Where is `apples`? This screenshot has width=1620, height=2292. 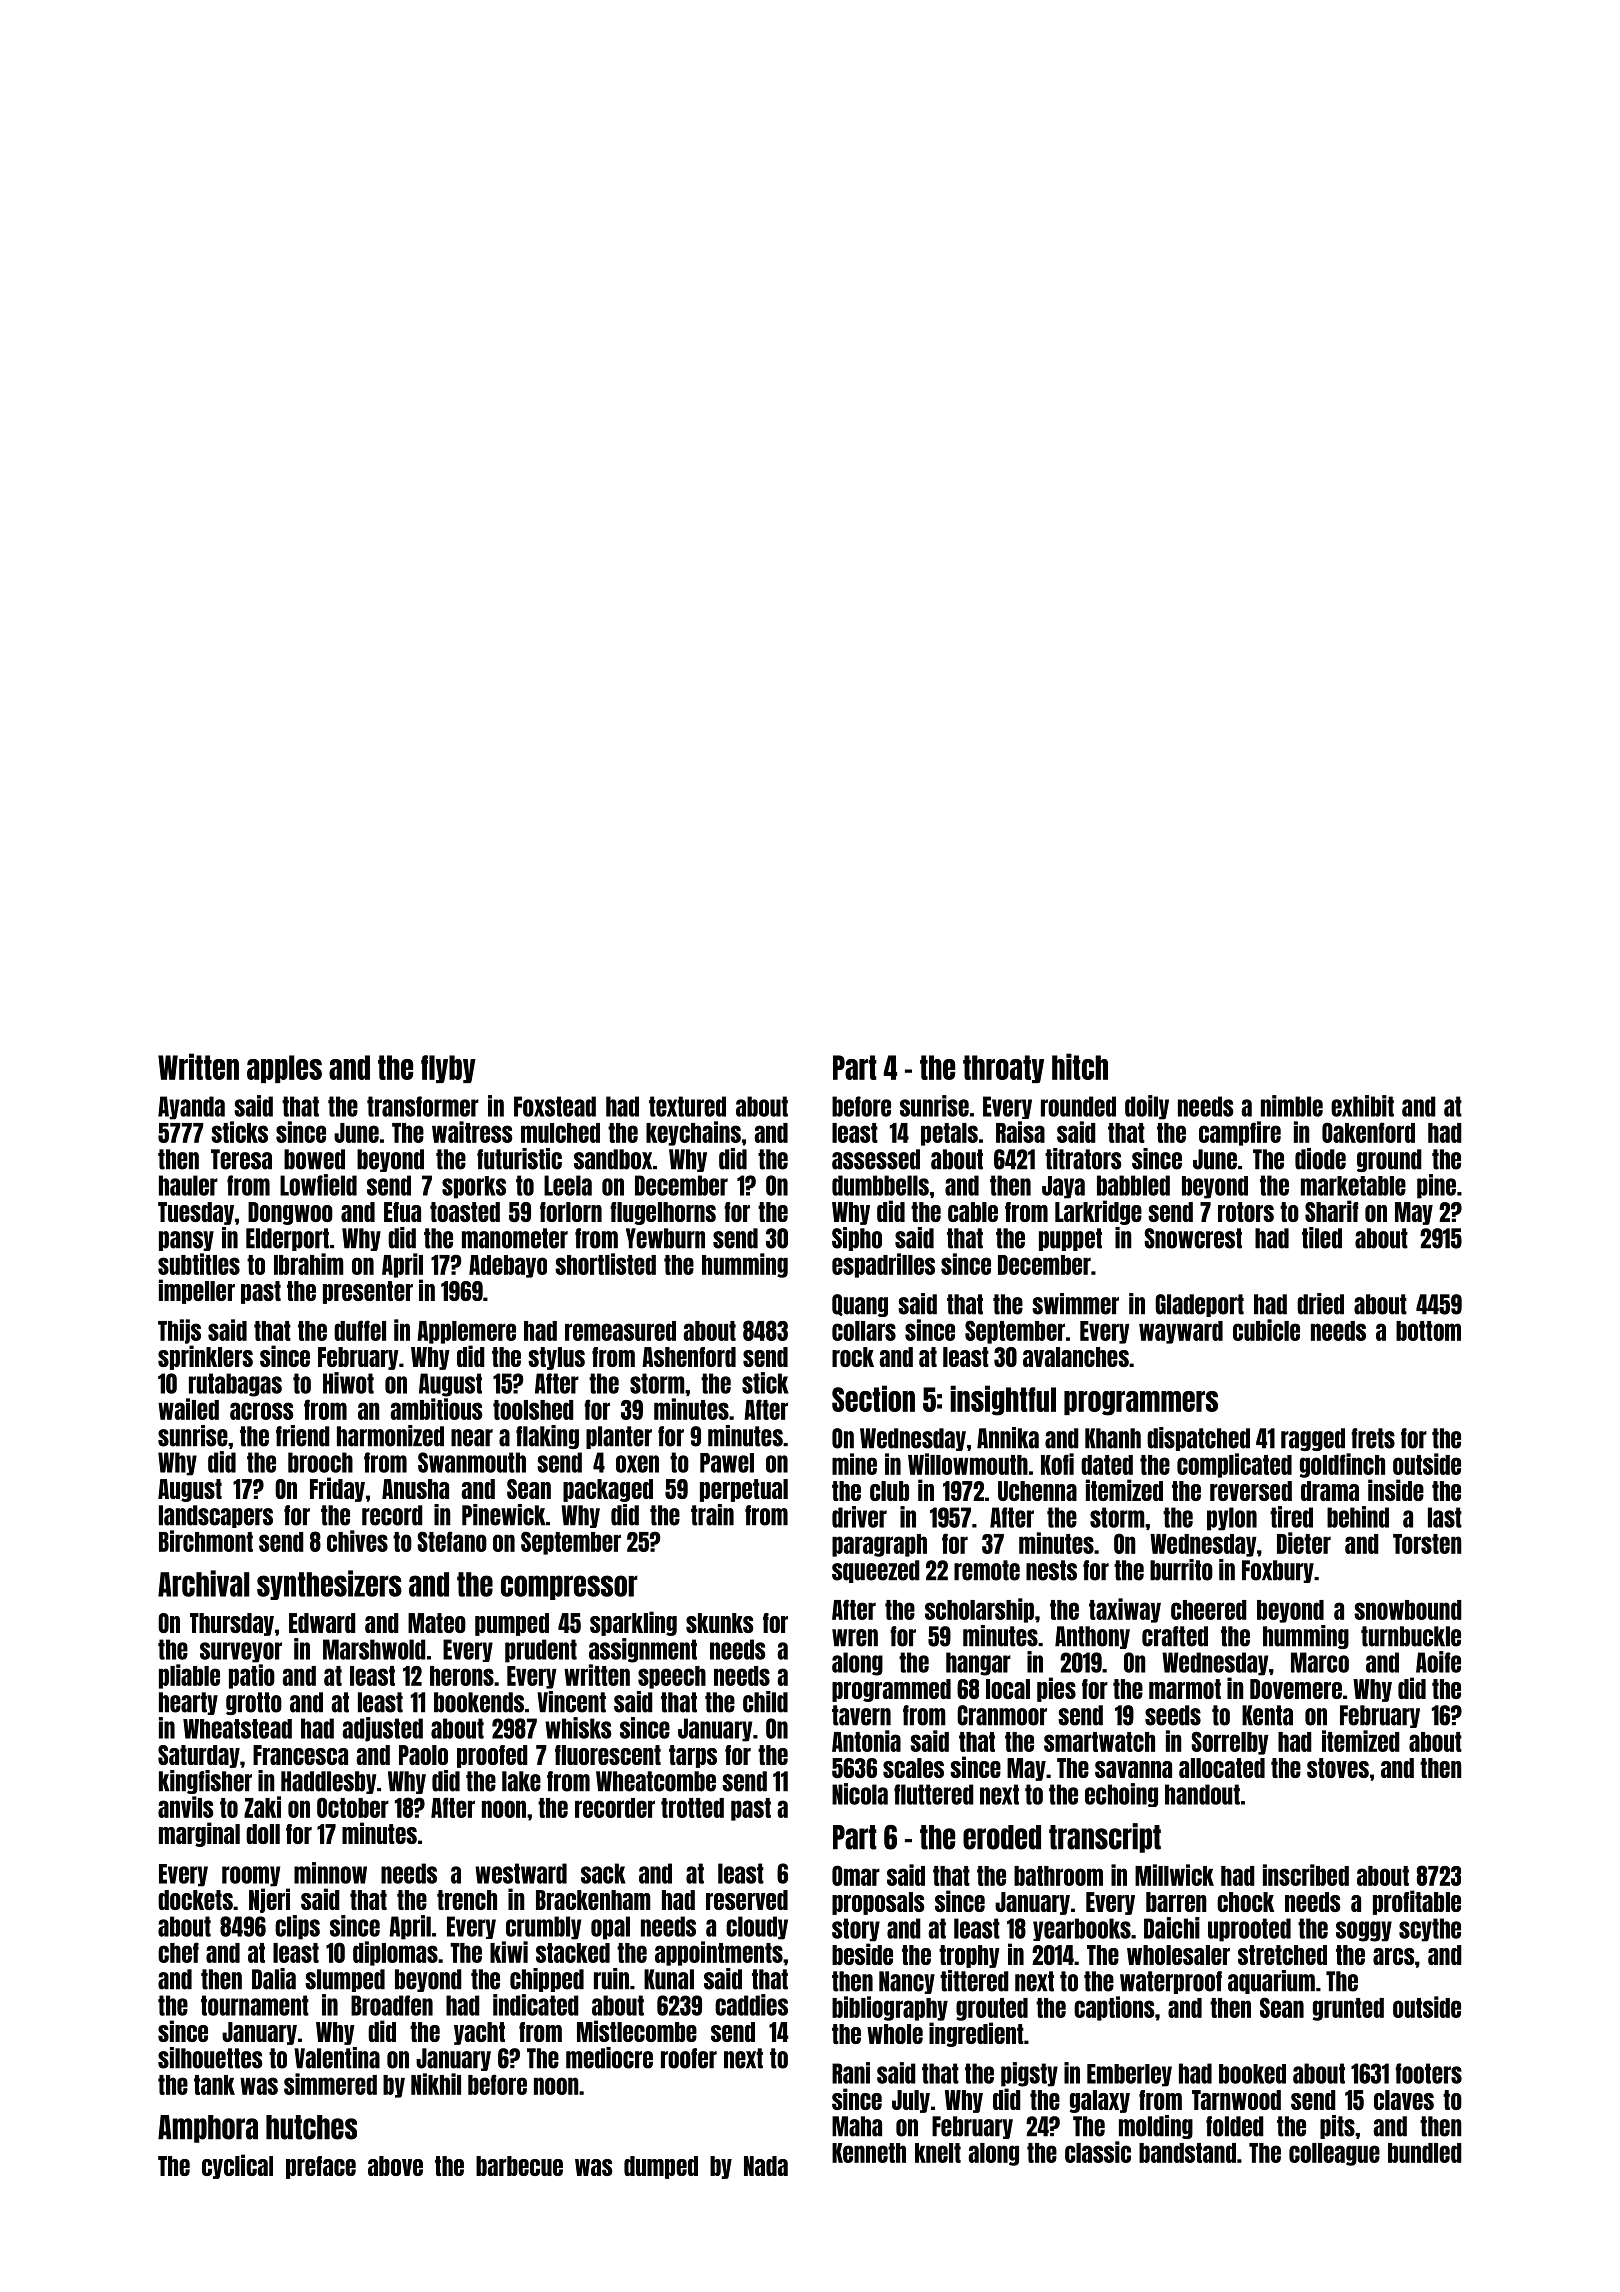 apples is located at coordinates (284, 1069).
